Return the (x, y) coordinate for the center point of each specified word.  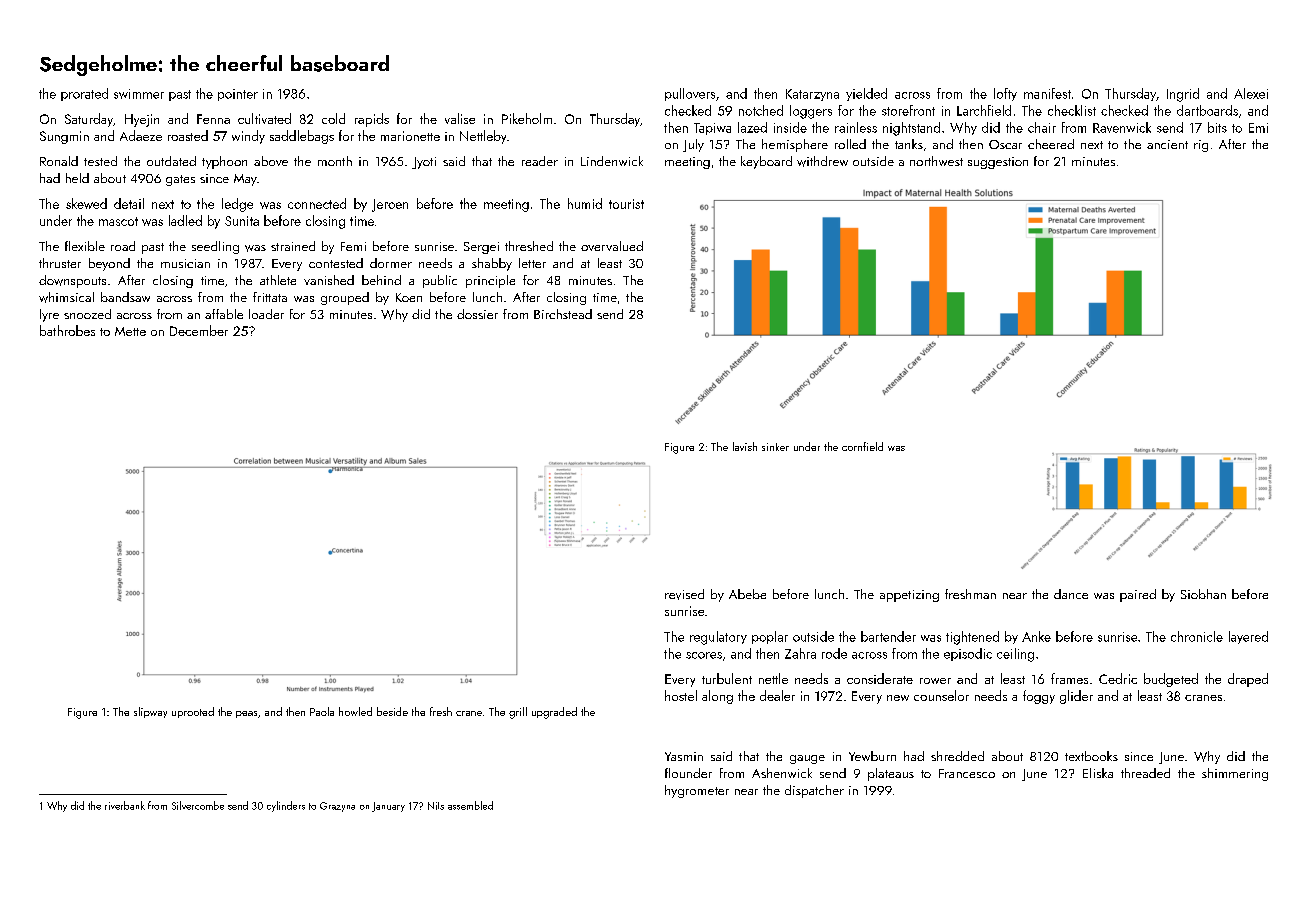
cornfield (862, 446)
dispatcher (814, 791)
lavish (745, 446)
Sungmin (64, 137)
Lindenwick (612, 161)
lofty (1005, 94)
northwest (936, 161)
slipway (150, 712)
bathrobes (67, 330)
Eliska (1098, 773)
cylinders (286, 806)
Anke (1036, 636)
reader (540, 161)
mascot (118, 221)
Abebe (747, 594)
